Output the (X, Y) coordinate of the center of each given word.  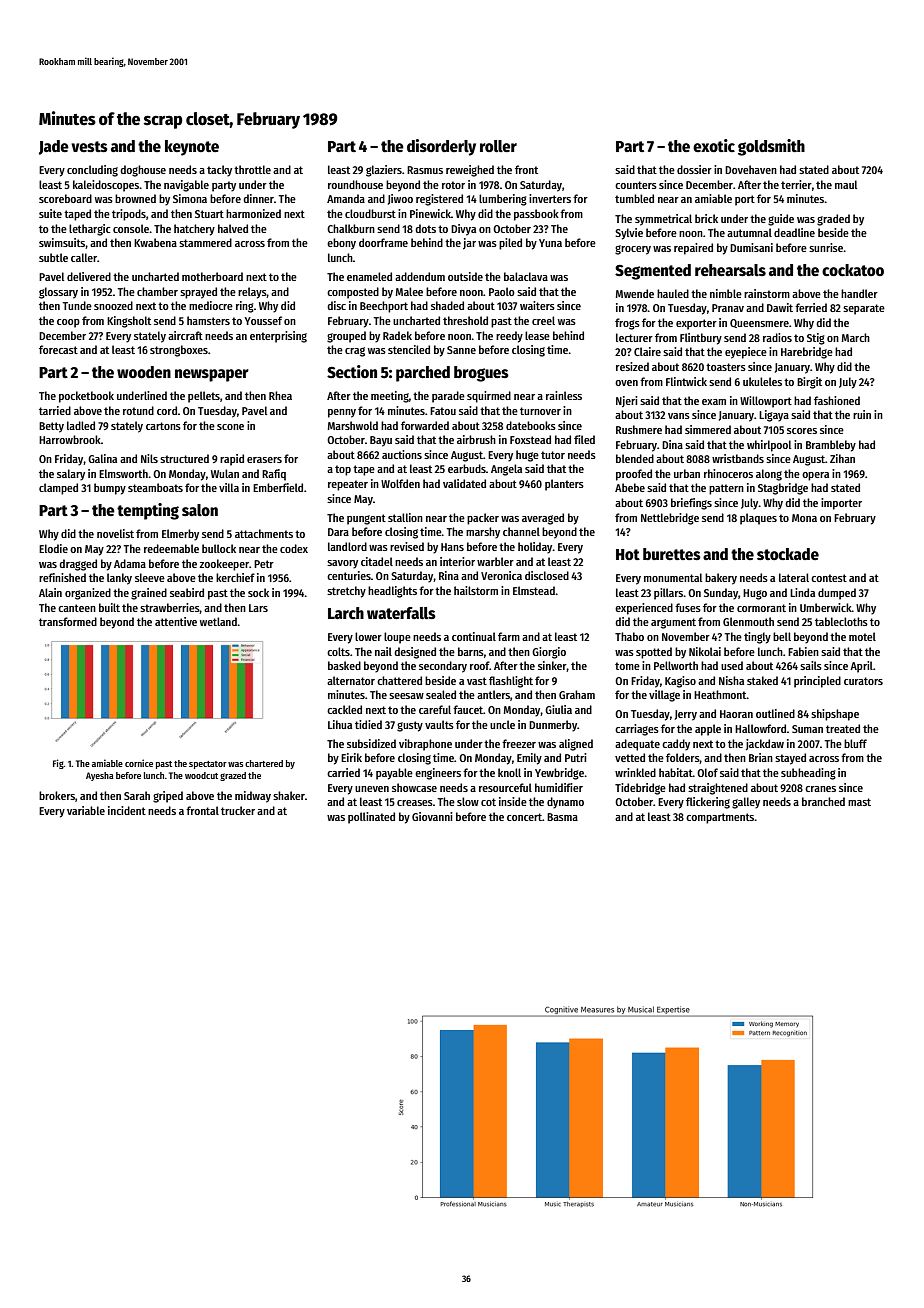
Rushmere (639, 429)
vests (89, 146)
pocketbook (86, 397)
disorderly (441, 147)
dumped (837, 594)
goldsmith (771, 147)
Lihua (340, 724)
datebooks (531, 425)
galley (746, 803)
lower (368, 636)
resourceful (505, 787)
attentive (176, 621)
